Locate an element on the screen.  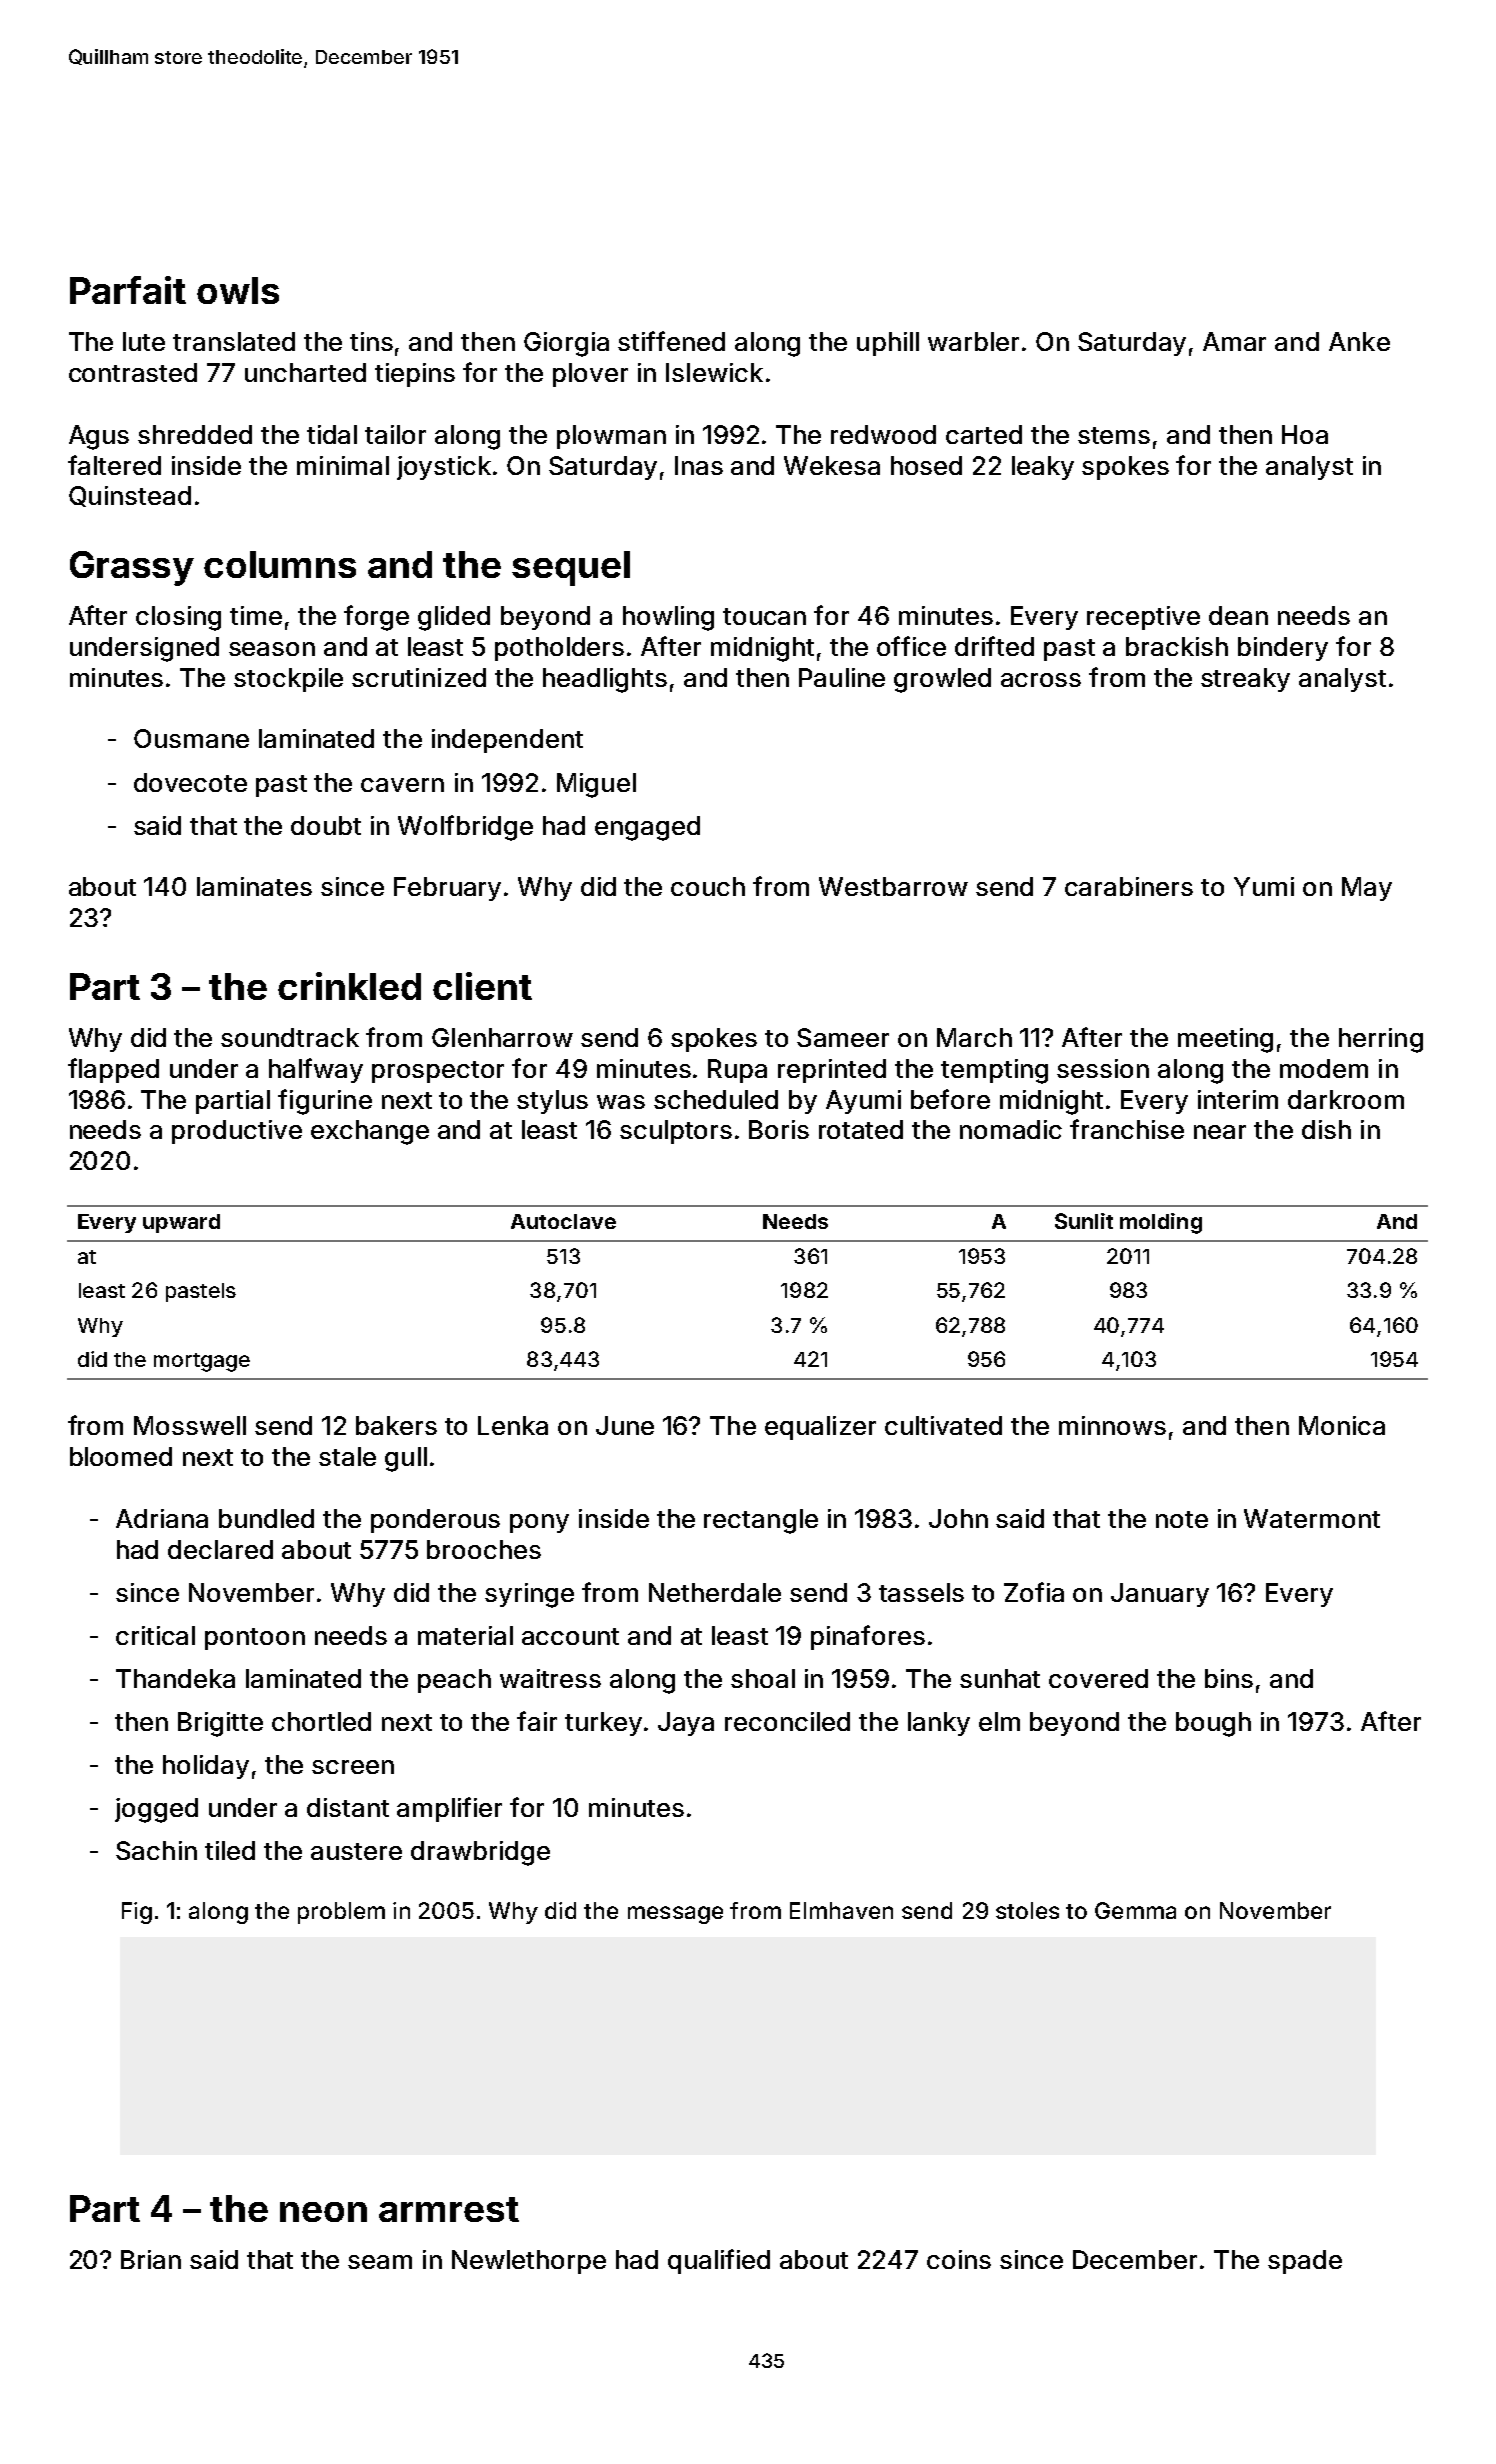
soundtrack is located at coordinates (290, 1037).
